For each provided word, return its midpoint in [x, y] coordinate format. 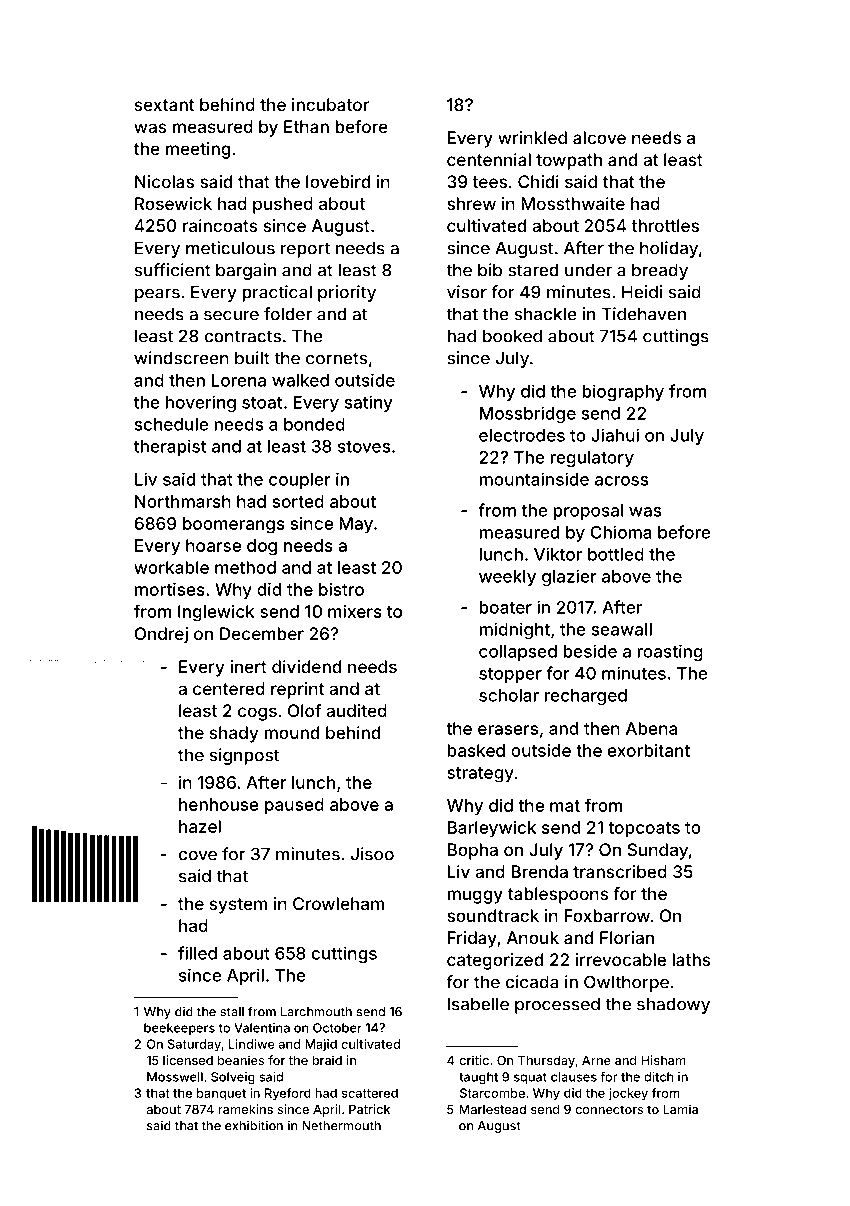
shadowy [673, 1005]
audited [356, 710]
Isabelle [478, 1004]
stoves [364, 447]
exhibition [254, 1125]
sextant [164, 105]
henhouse [219, 804]
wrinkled [532, 137]
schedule [171, 424]
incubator [330, 104]
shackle [546, 314]
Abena [651, 728]
